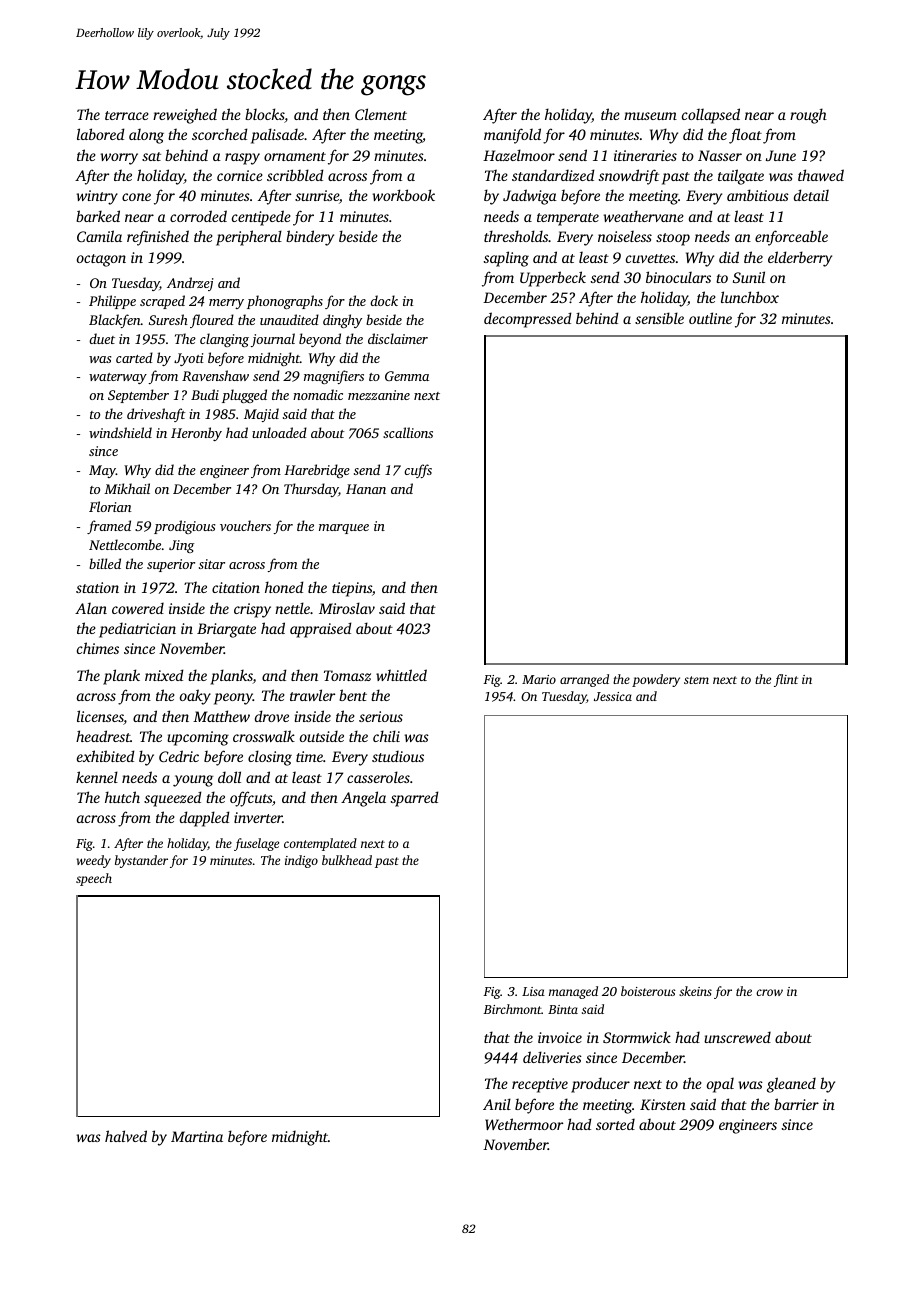 Image resolution: width=924 pixels, height=1311 pixels. What do you see at coordinates (710, 318) in the page?
I see `outline` at bounding box center [710, 318].
